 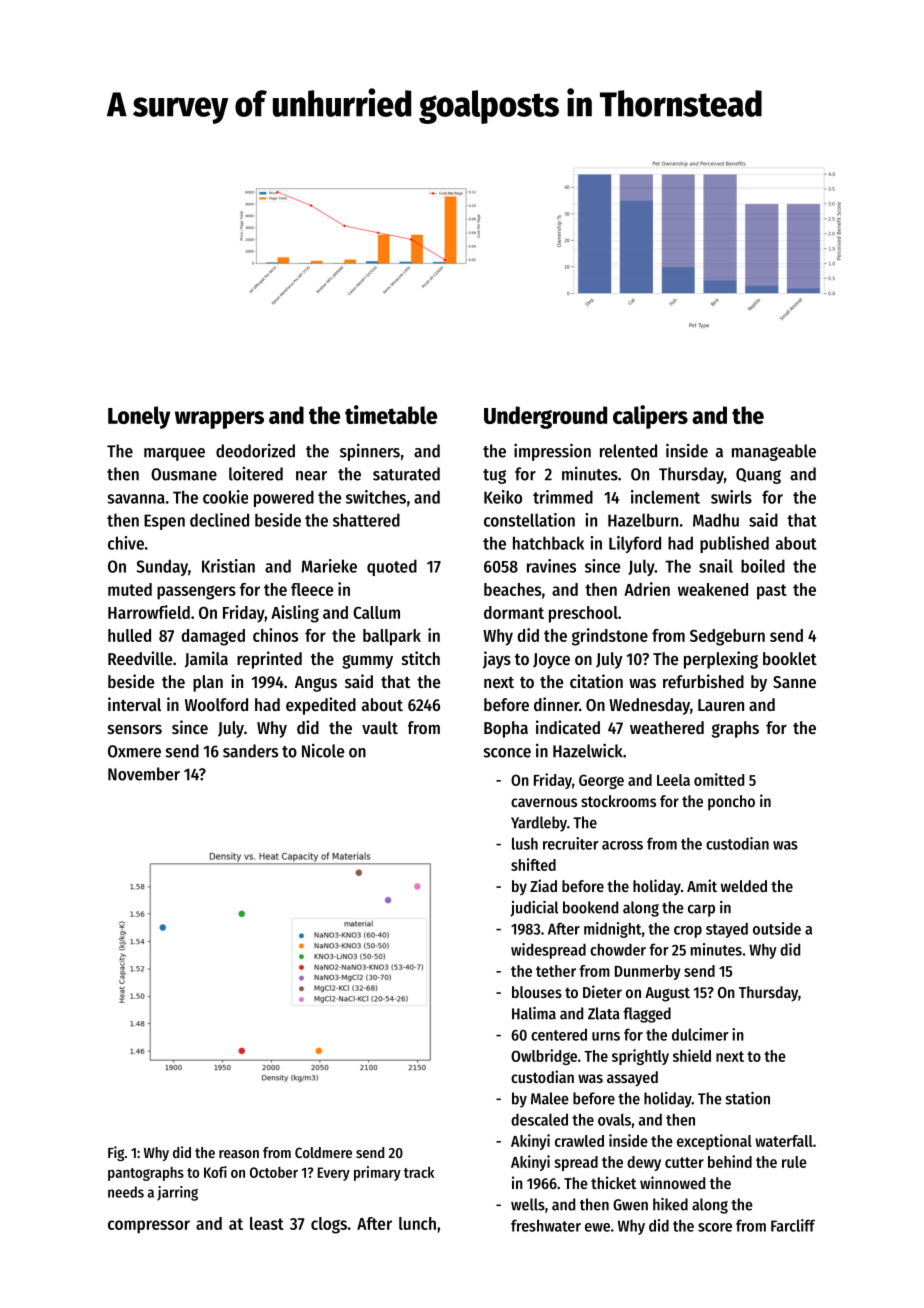 What do you see at coordinates (323, 1152) in the image?
I see `Coldmere` at bounding box center [323, 1152].
